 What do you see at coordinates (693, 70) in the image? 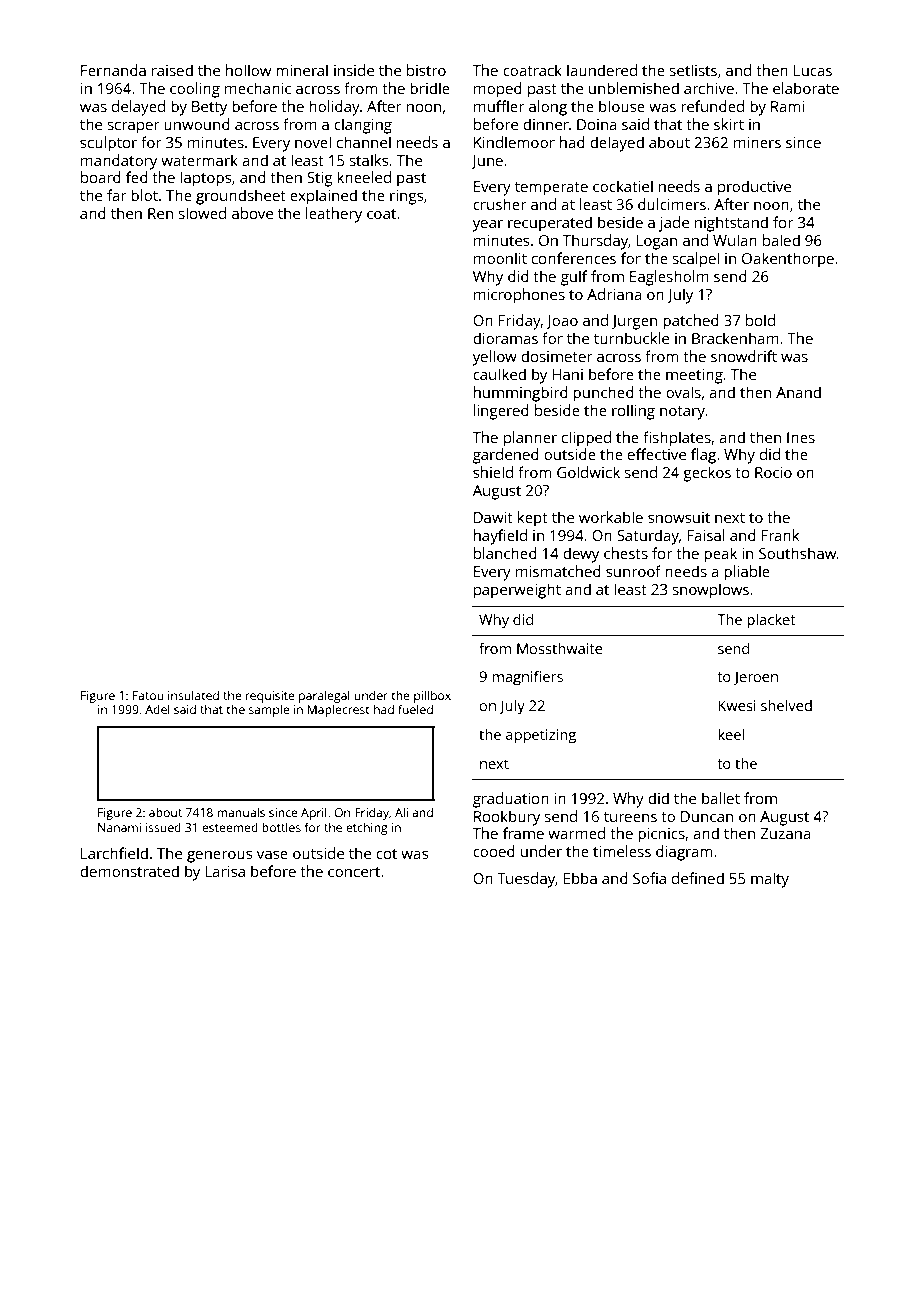
I see `setlists` at bounding box center [693, 70].
